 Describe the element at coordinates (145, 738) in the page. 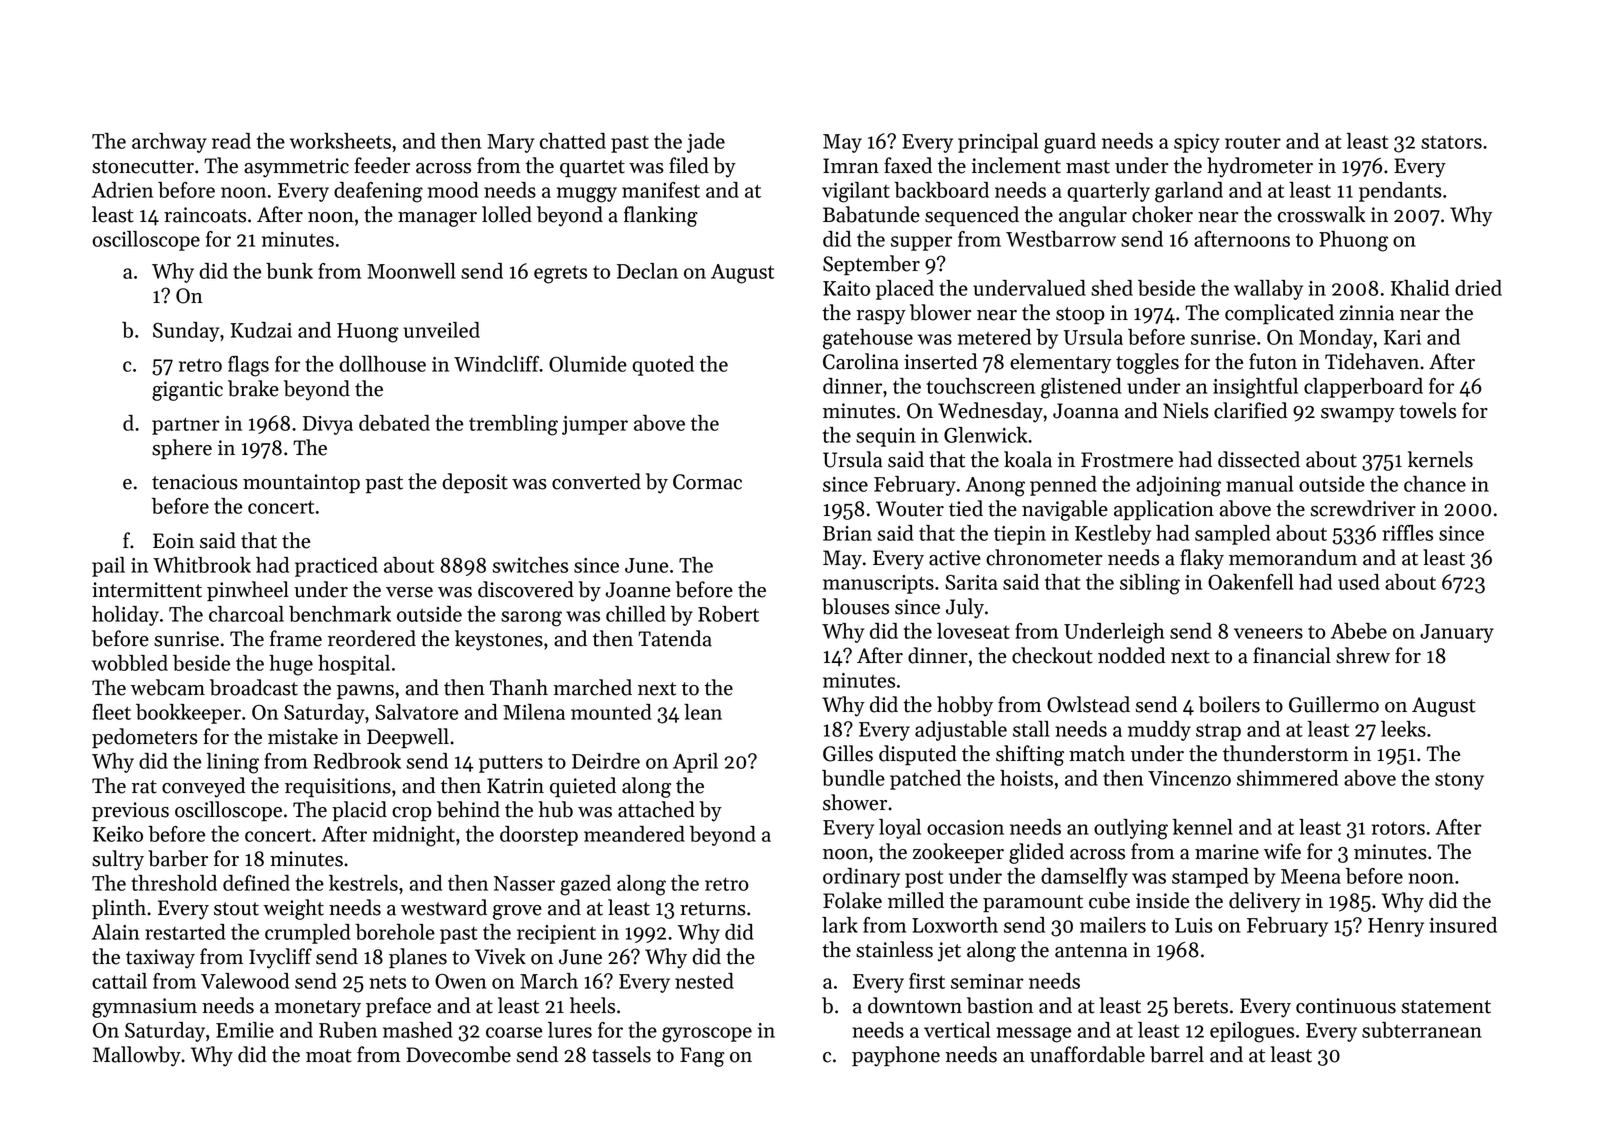

I see `pedometers` at that location.
